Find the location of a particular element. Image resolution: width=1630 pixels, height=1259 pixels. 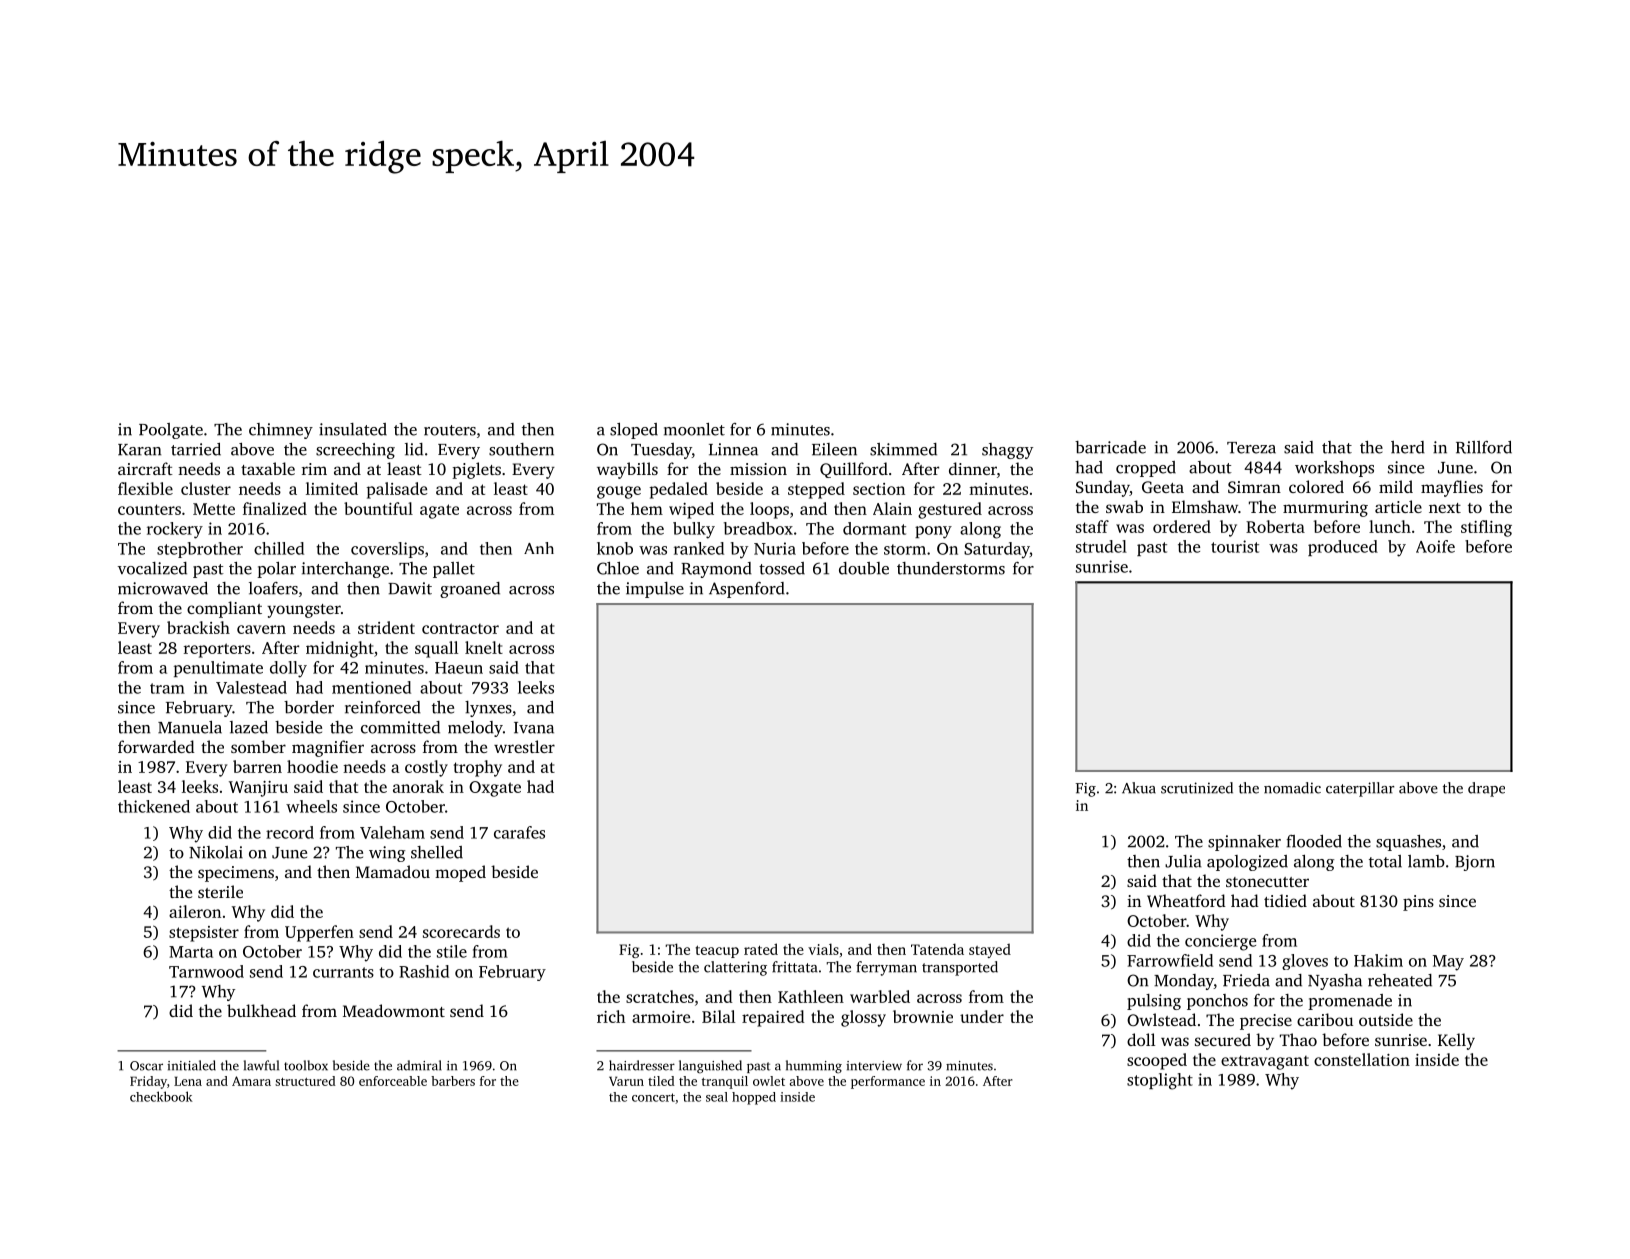

drape is located at coordinates (1486, 789).
